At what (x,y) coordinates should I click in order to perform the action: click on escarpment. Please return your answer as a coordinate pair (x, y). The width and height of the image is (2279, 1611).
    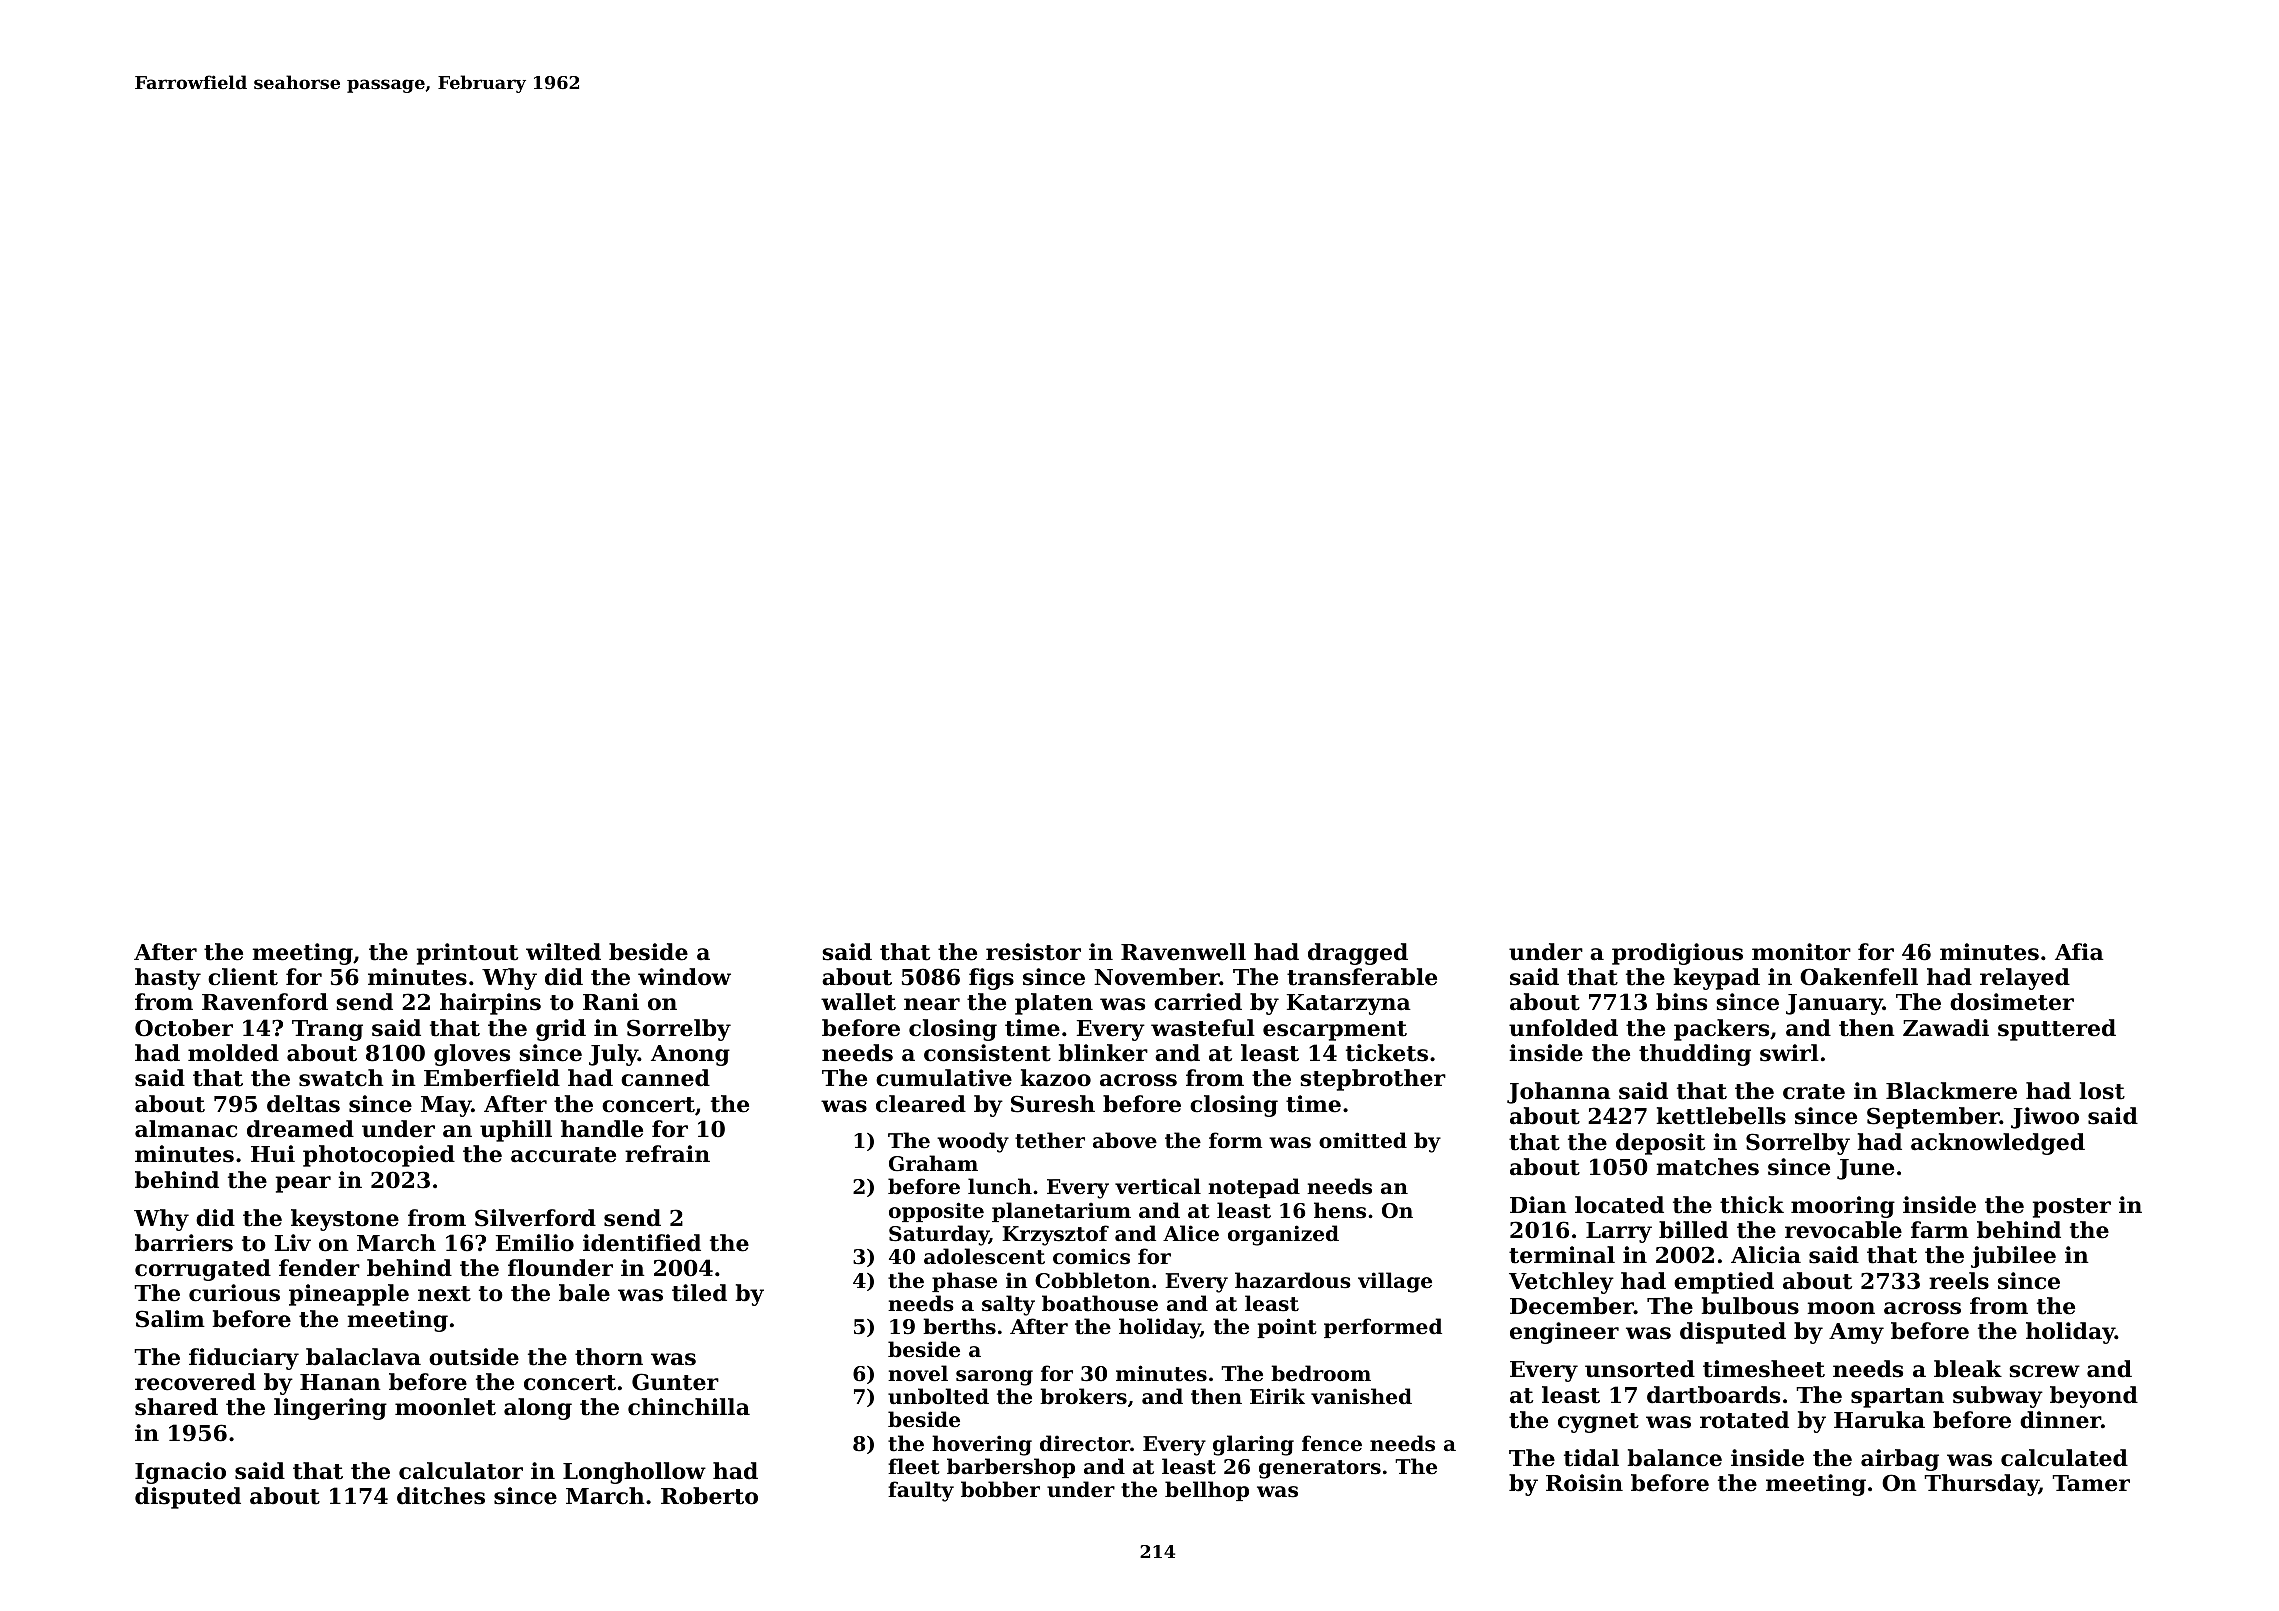
    Looking at the image, I should click on (1335, 1031).
